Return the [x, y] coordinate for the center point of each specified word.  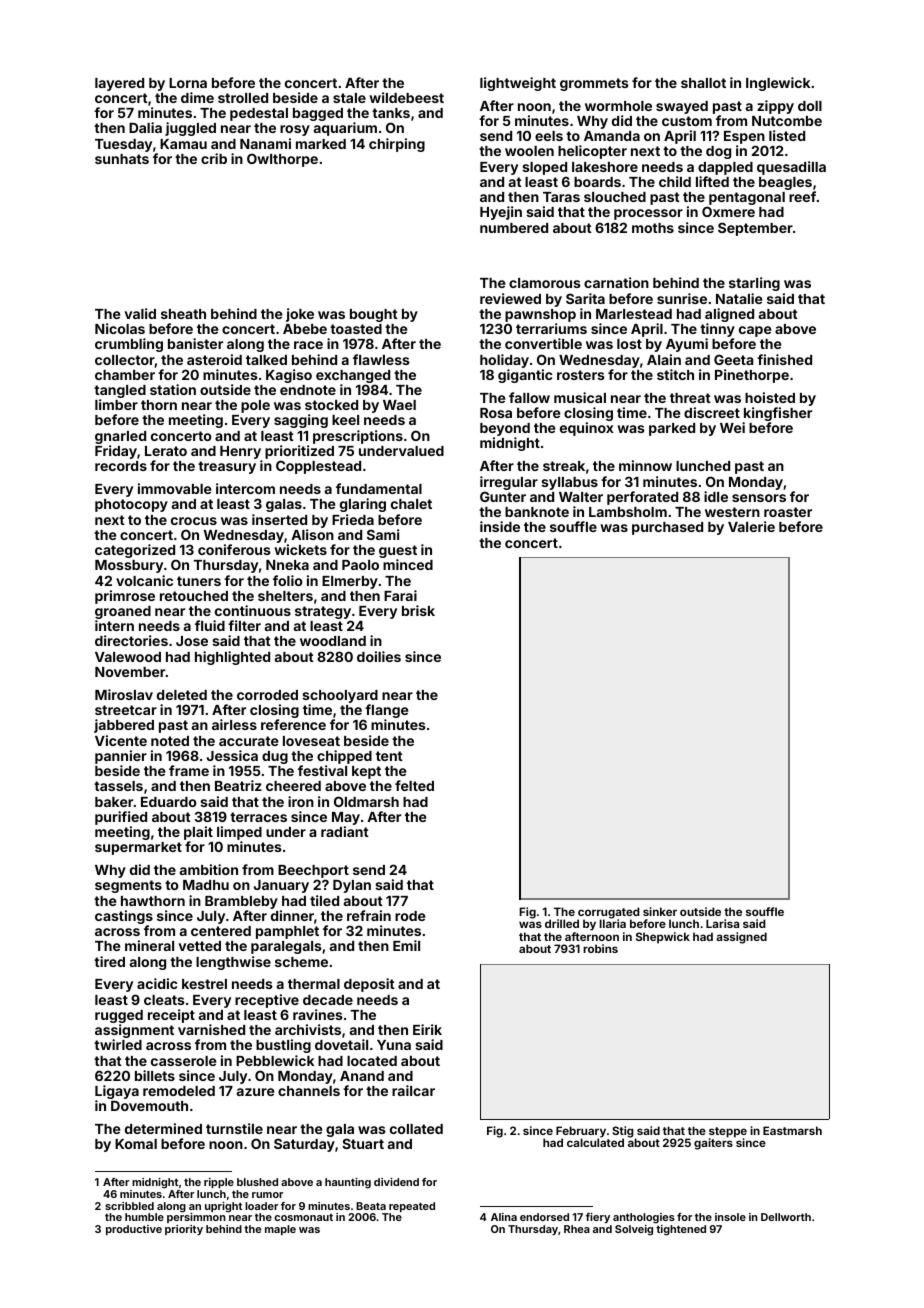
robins [600, 948]
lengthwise [233, 963]
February [581, 1132]
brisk [418, 610]
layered [119, 84]
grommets [594, 84]
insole [730, 1217]
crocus [194, 521]
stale [349, 98]
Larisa [722, 923]
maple [280, 1230]
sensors [759, 498]
